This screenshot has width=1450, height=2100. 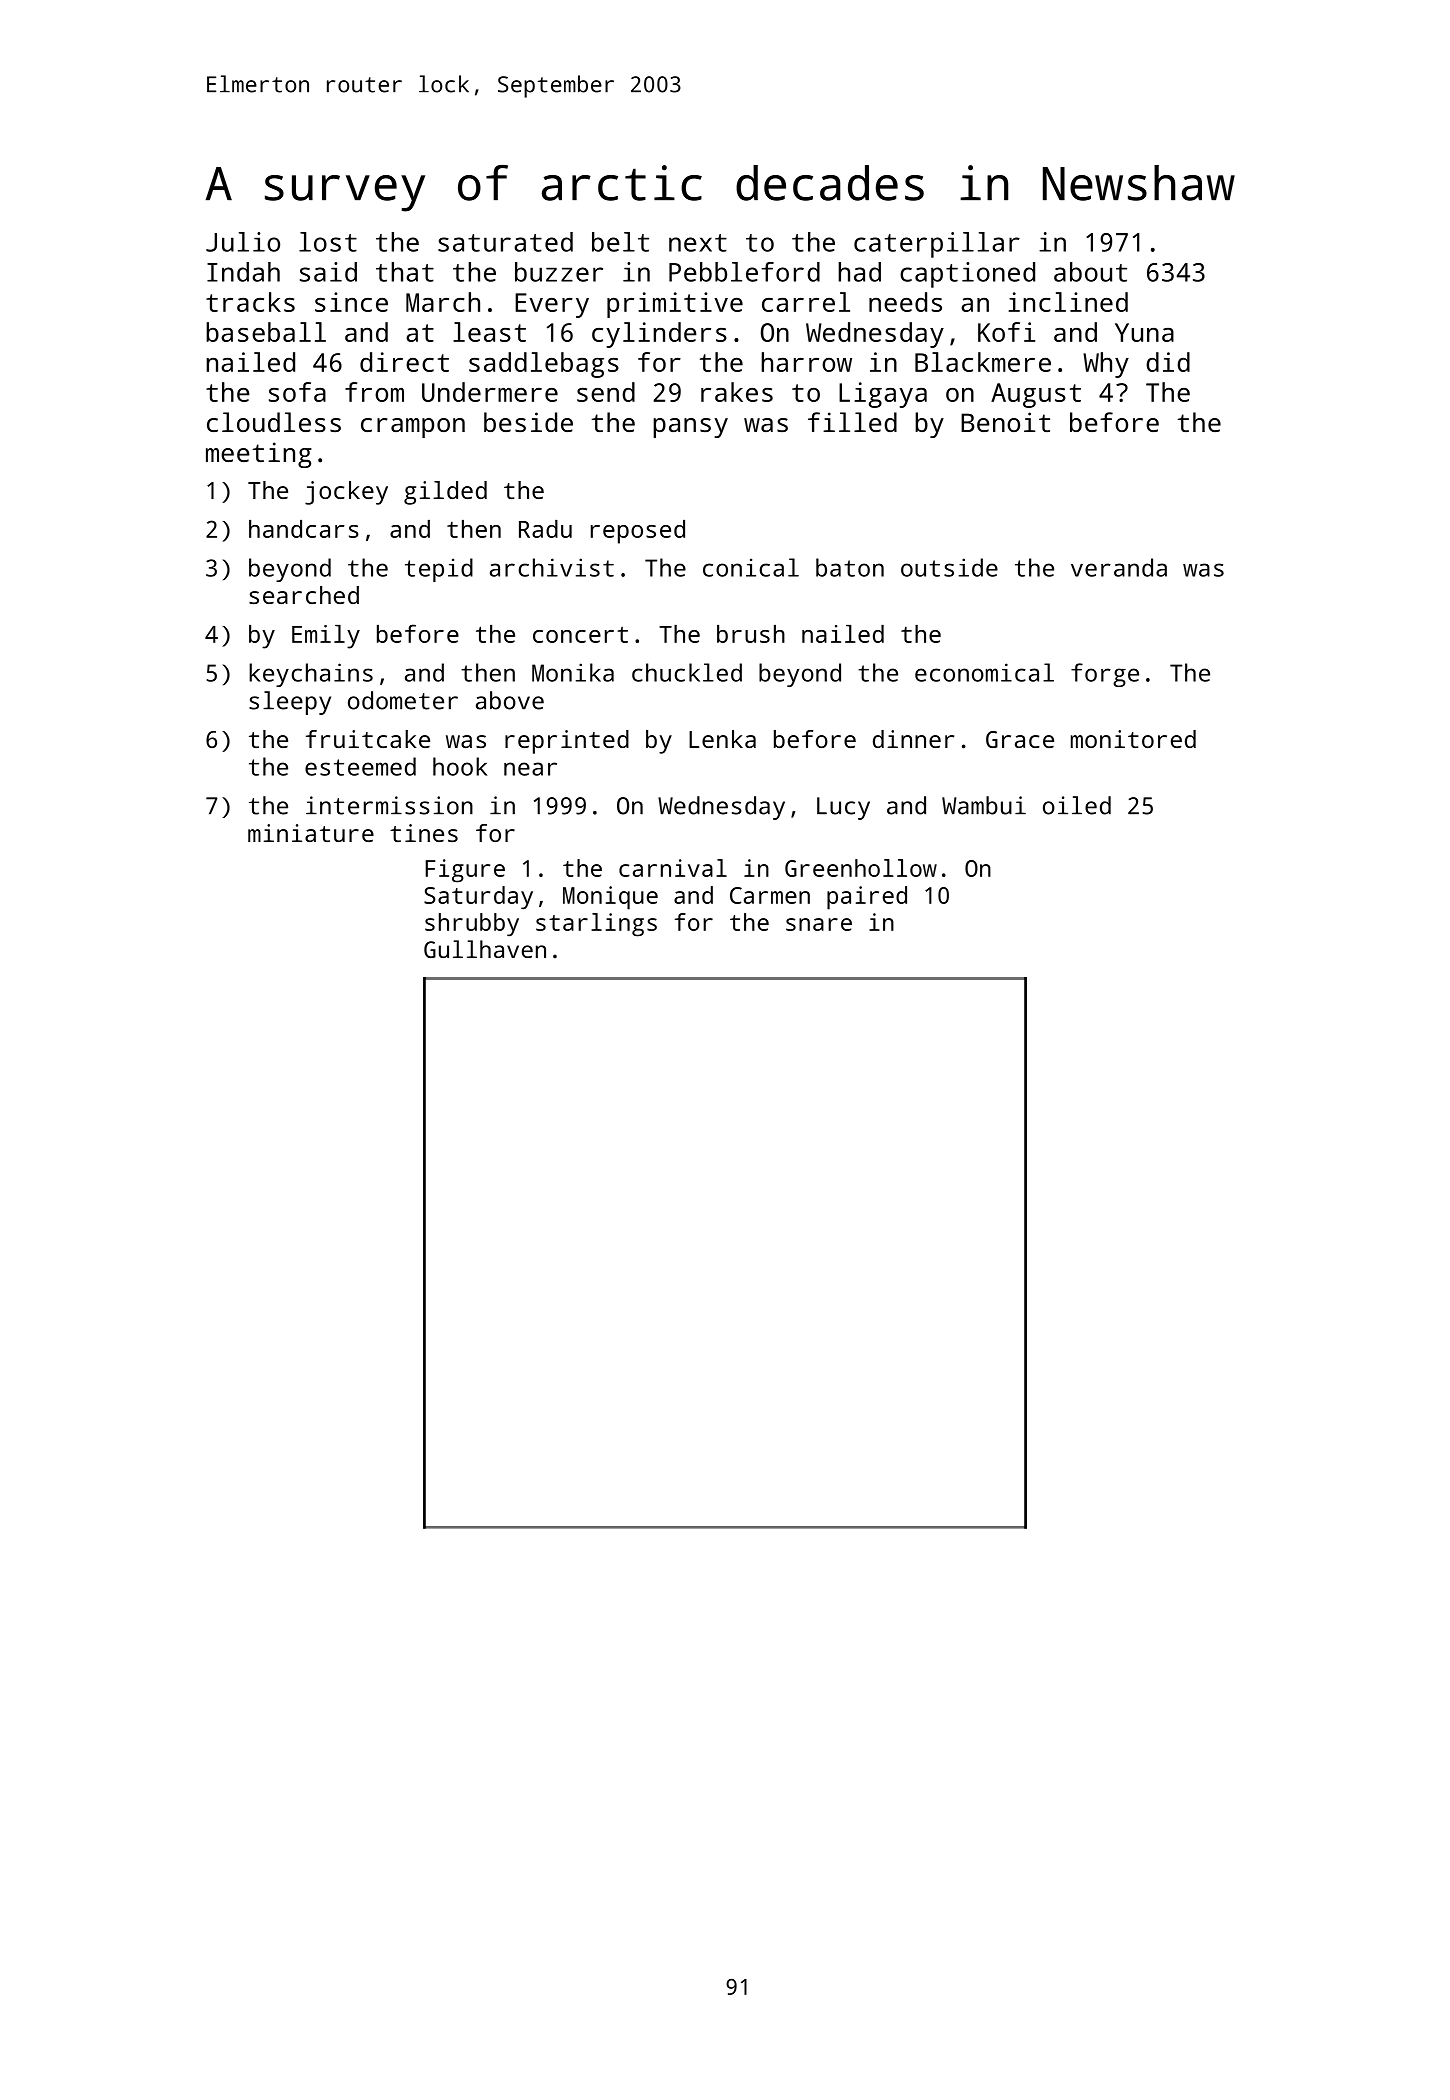 I want to click on Gullhaven, so click(x=485, y=949).
